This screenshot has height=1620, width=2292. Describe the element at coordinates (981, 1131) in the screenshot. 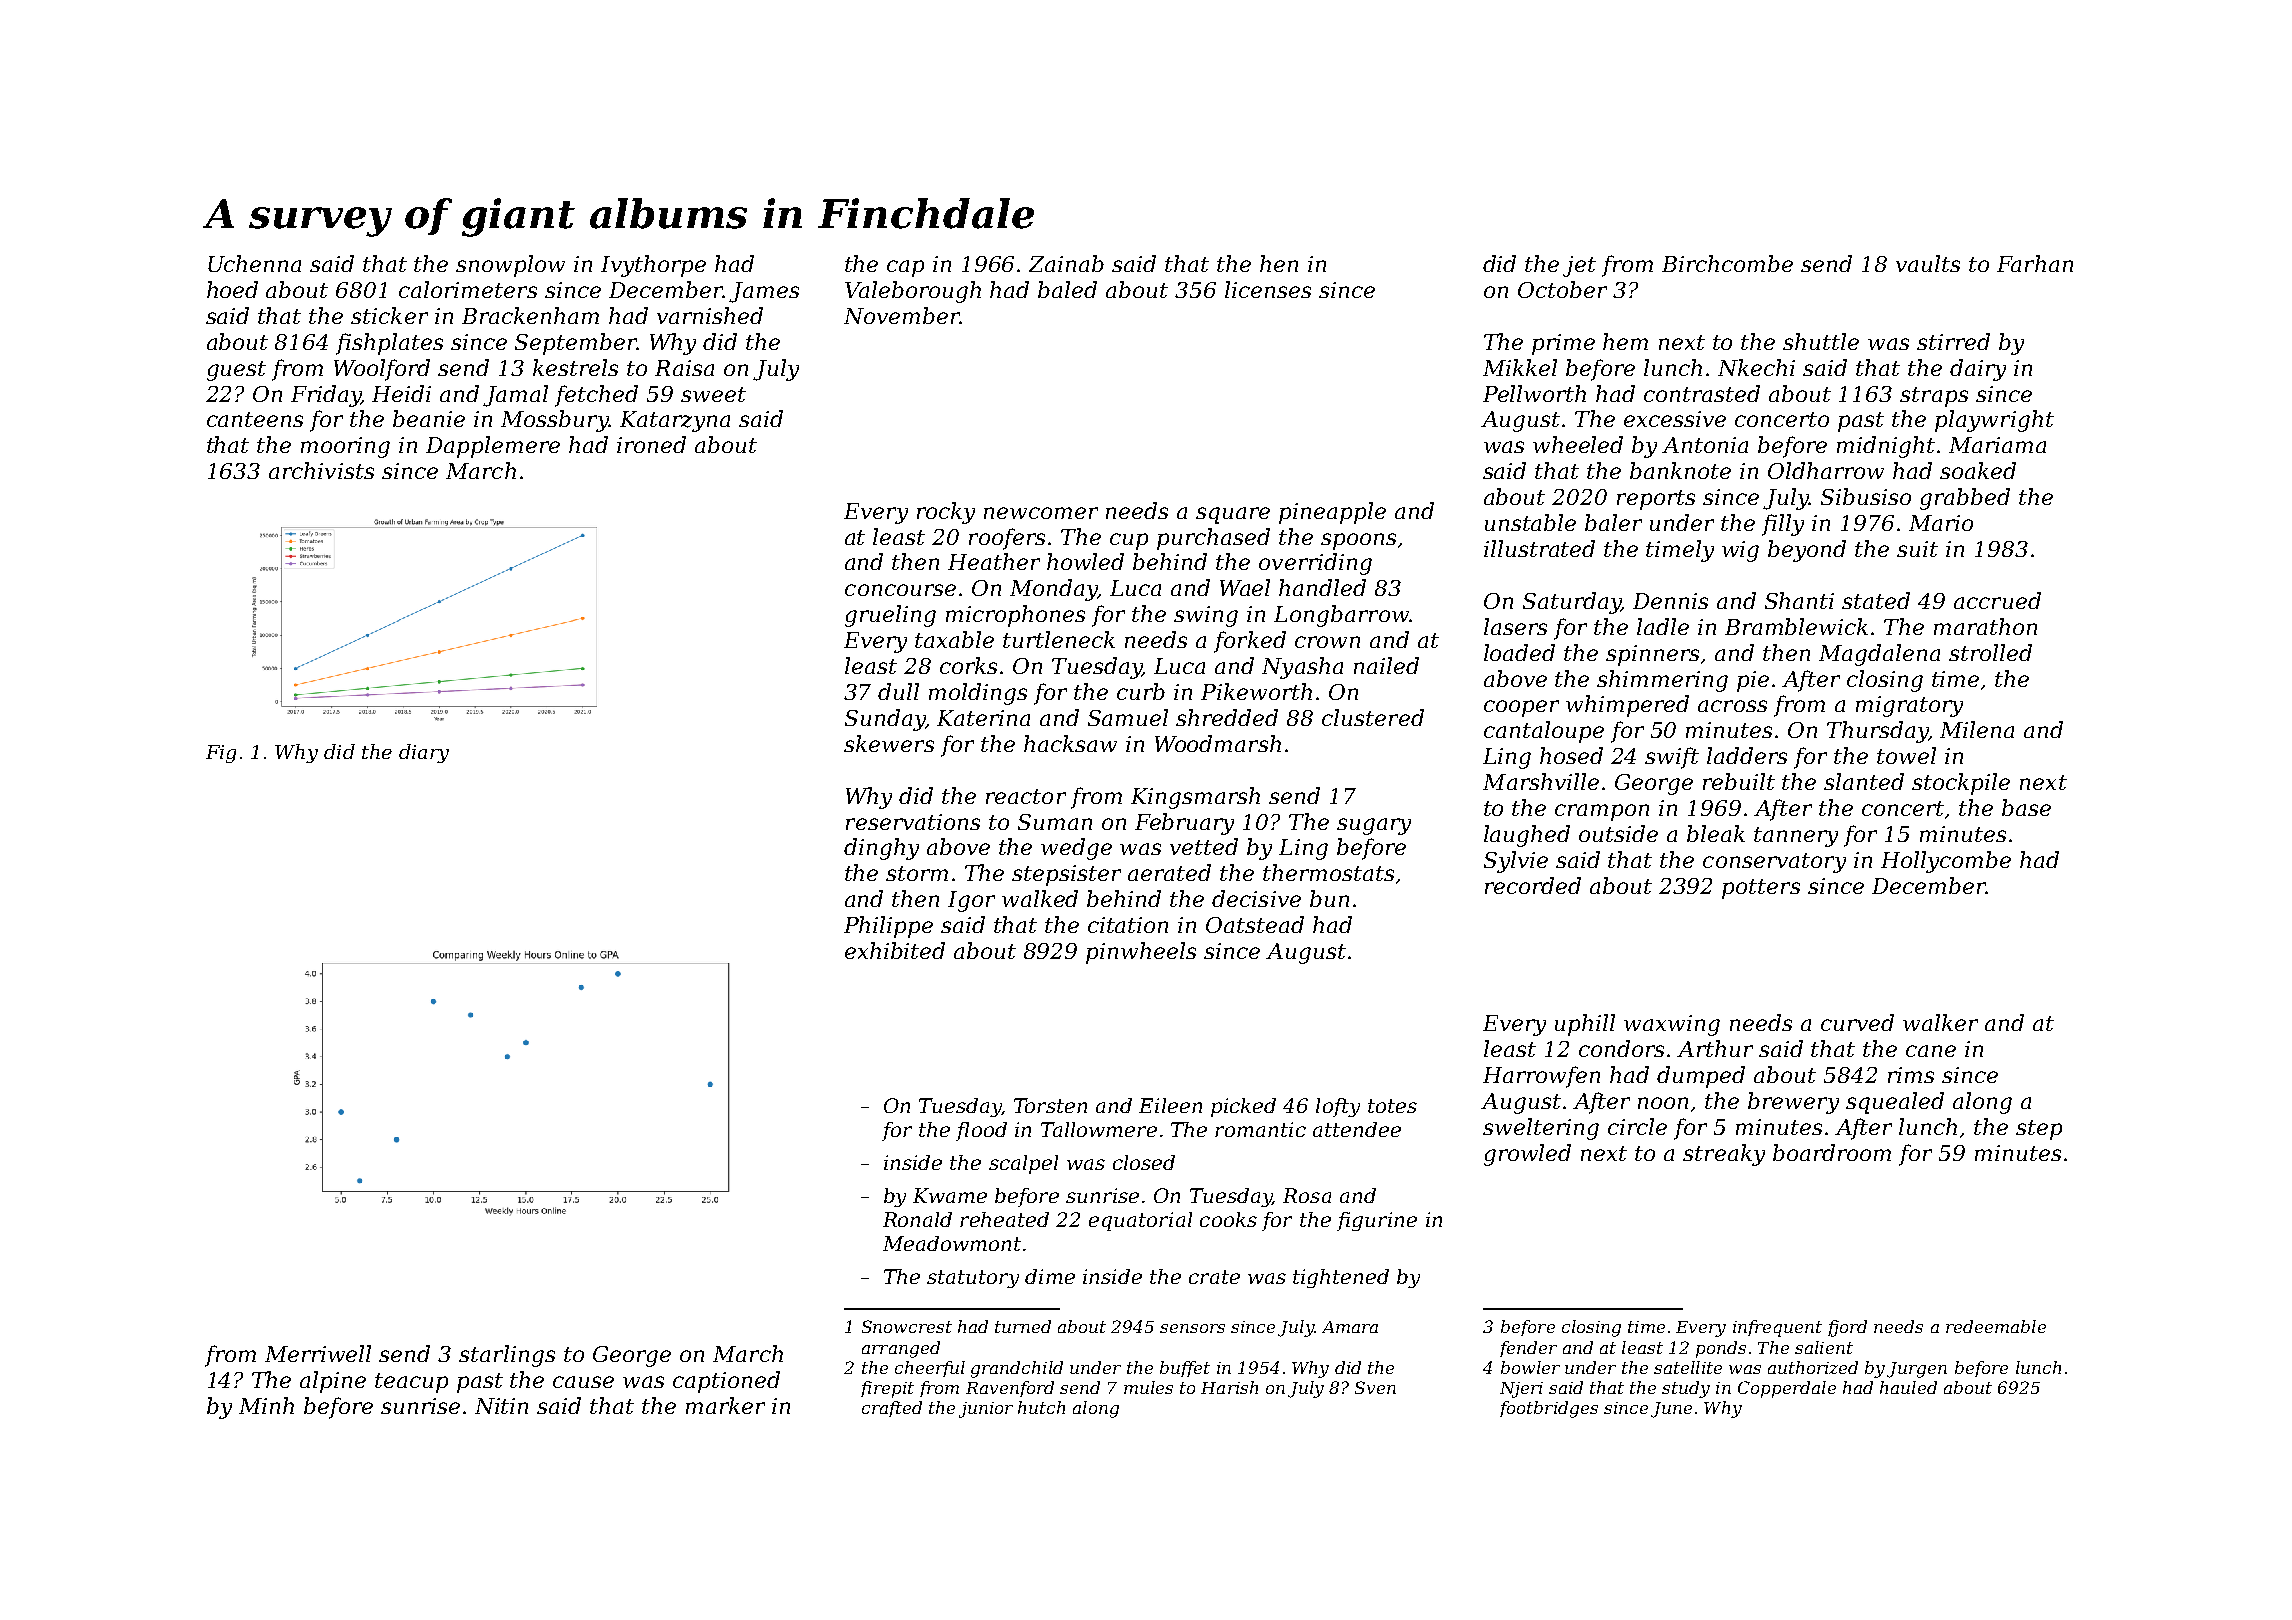

I see `flood` at that location.
